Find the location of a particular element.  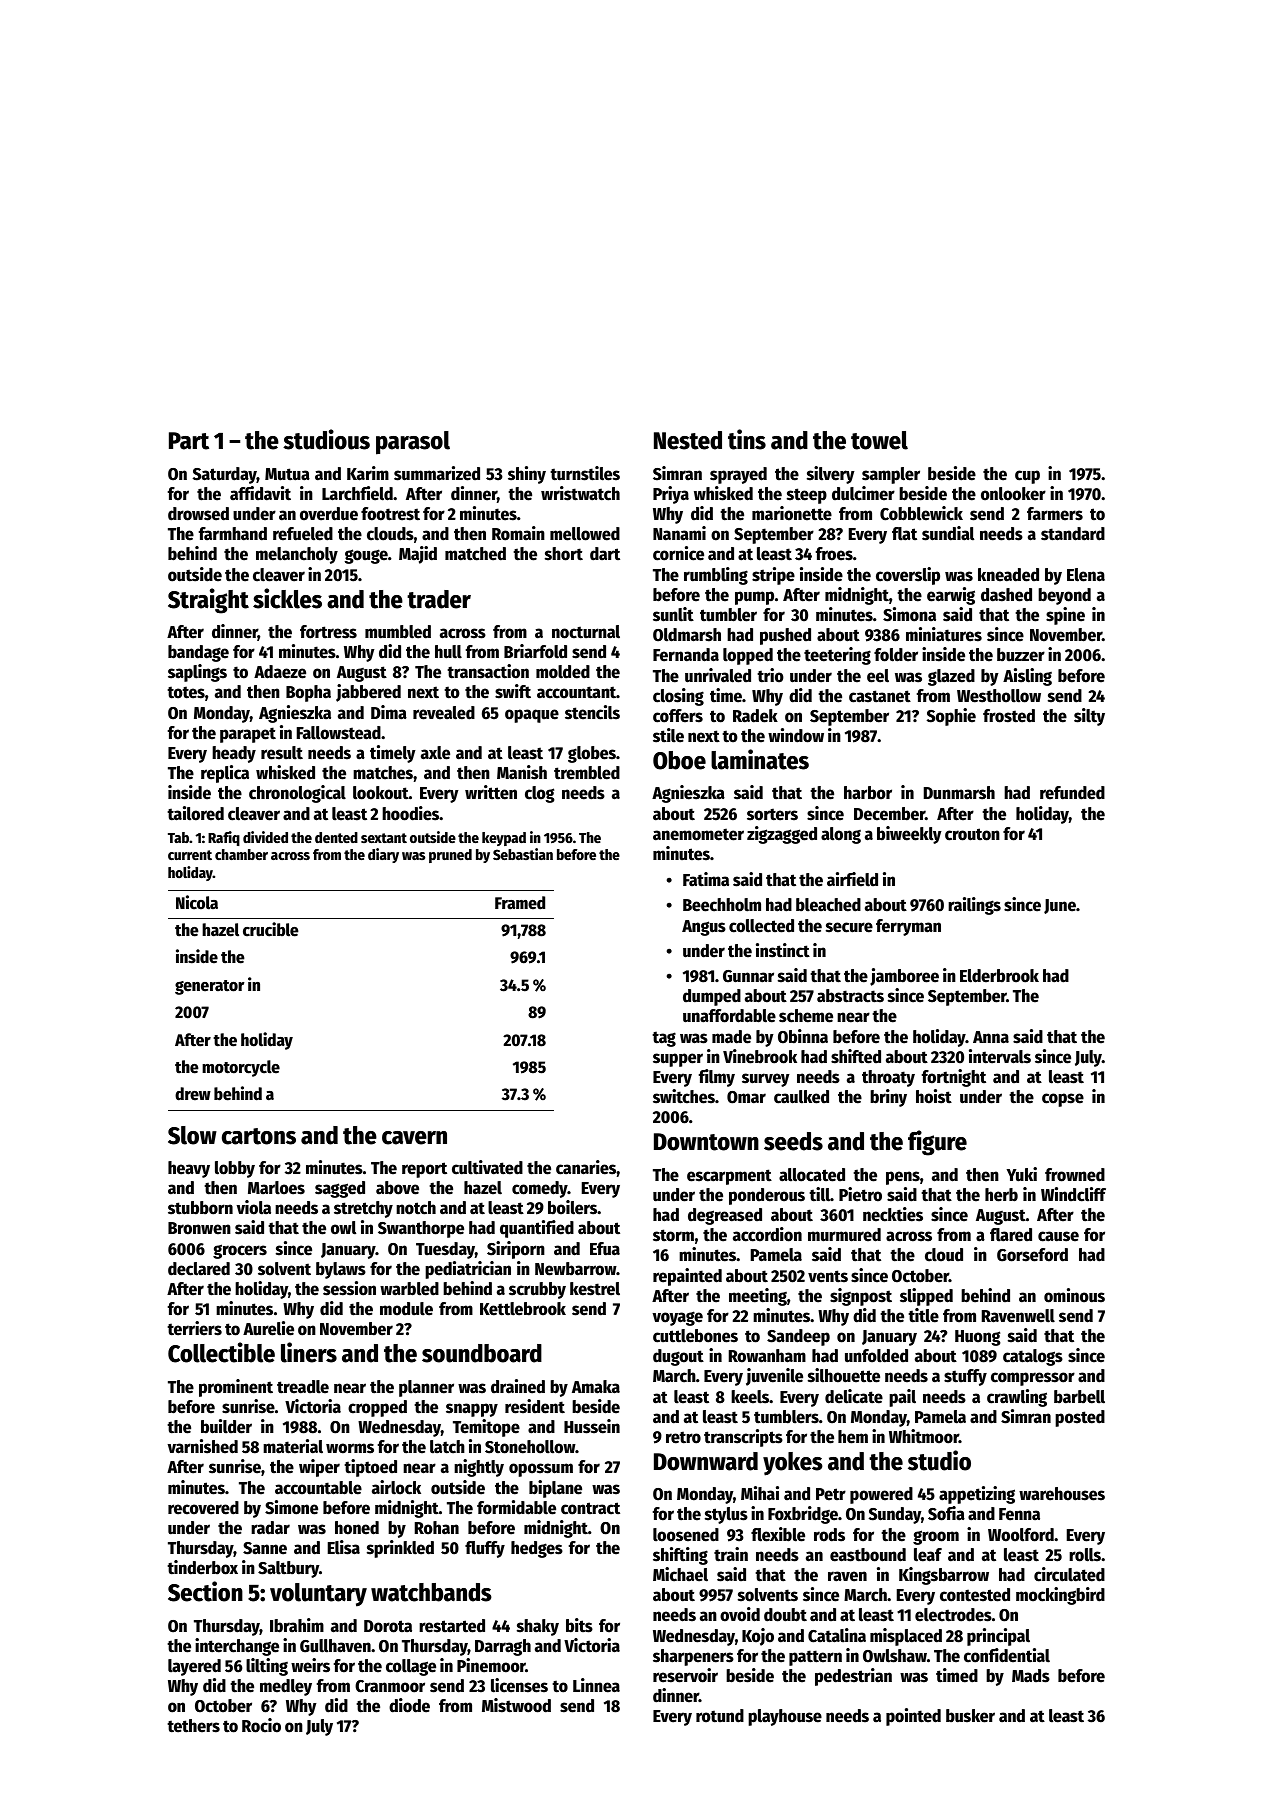

fortress is located at coordinates (328, 632).
